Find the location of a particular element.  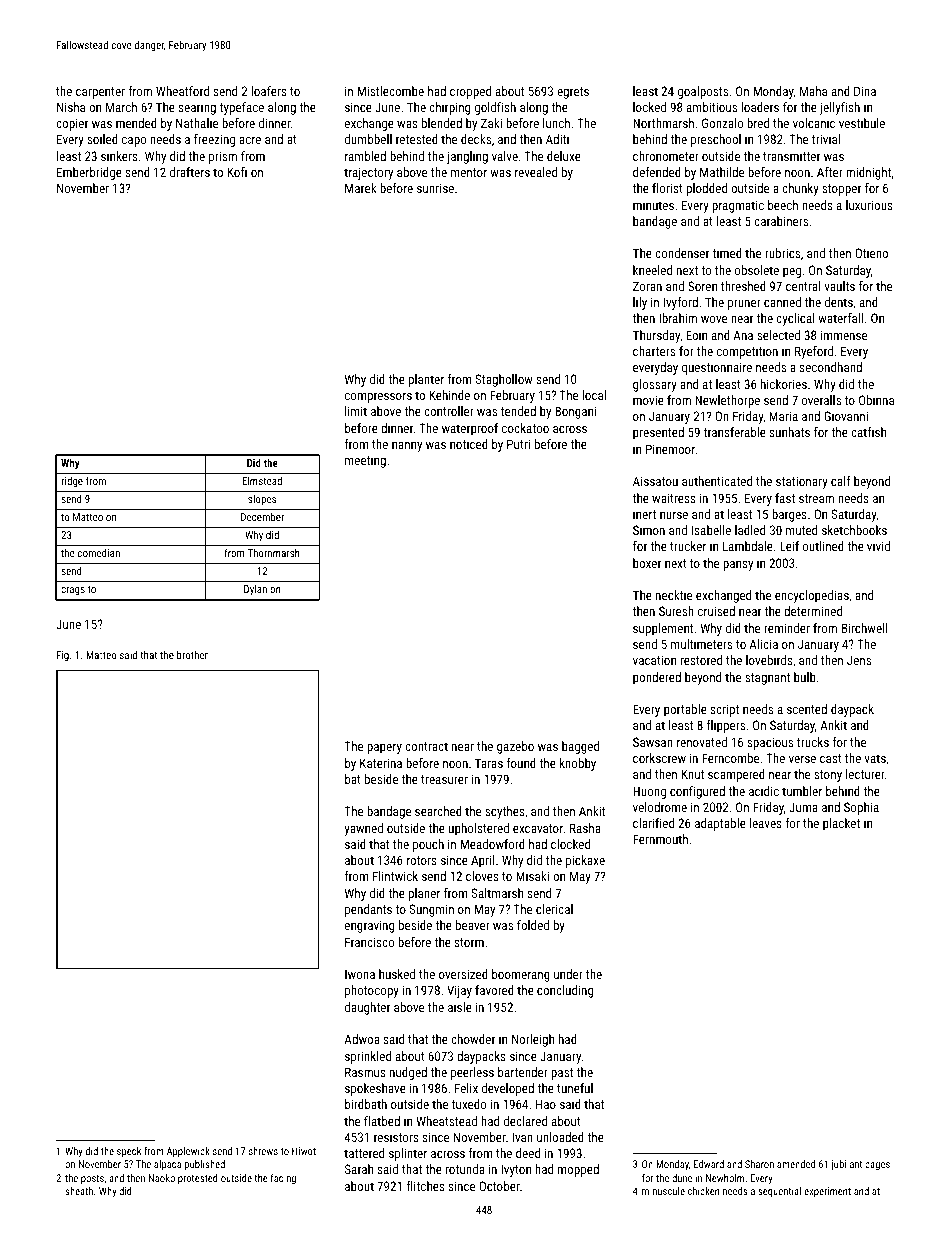

Maha is located at coordinates (813, 91).
